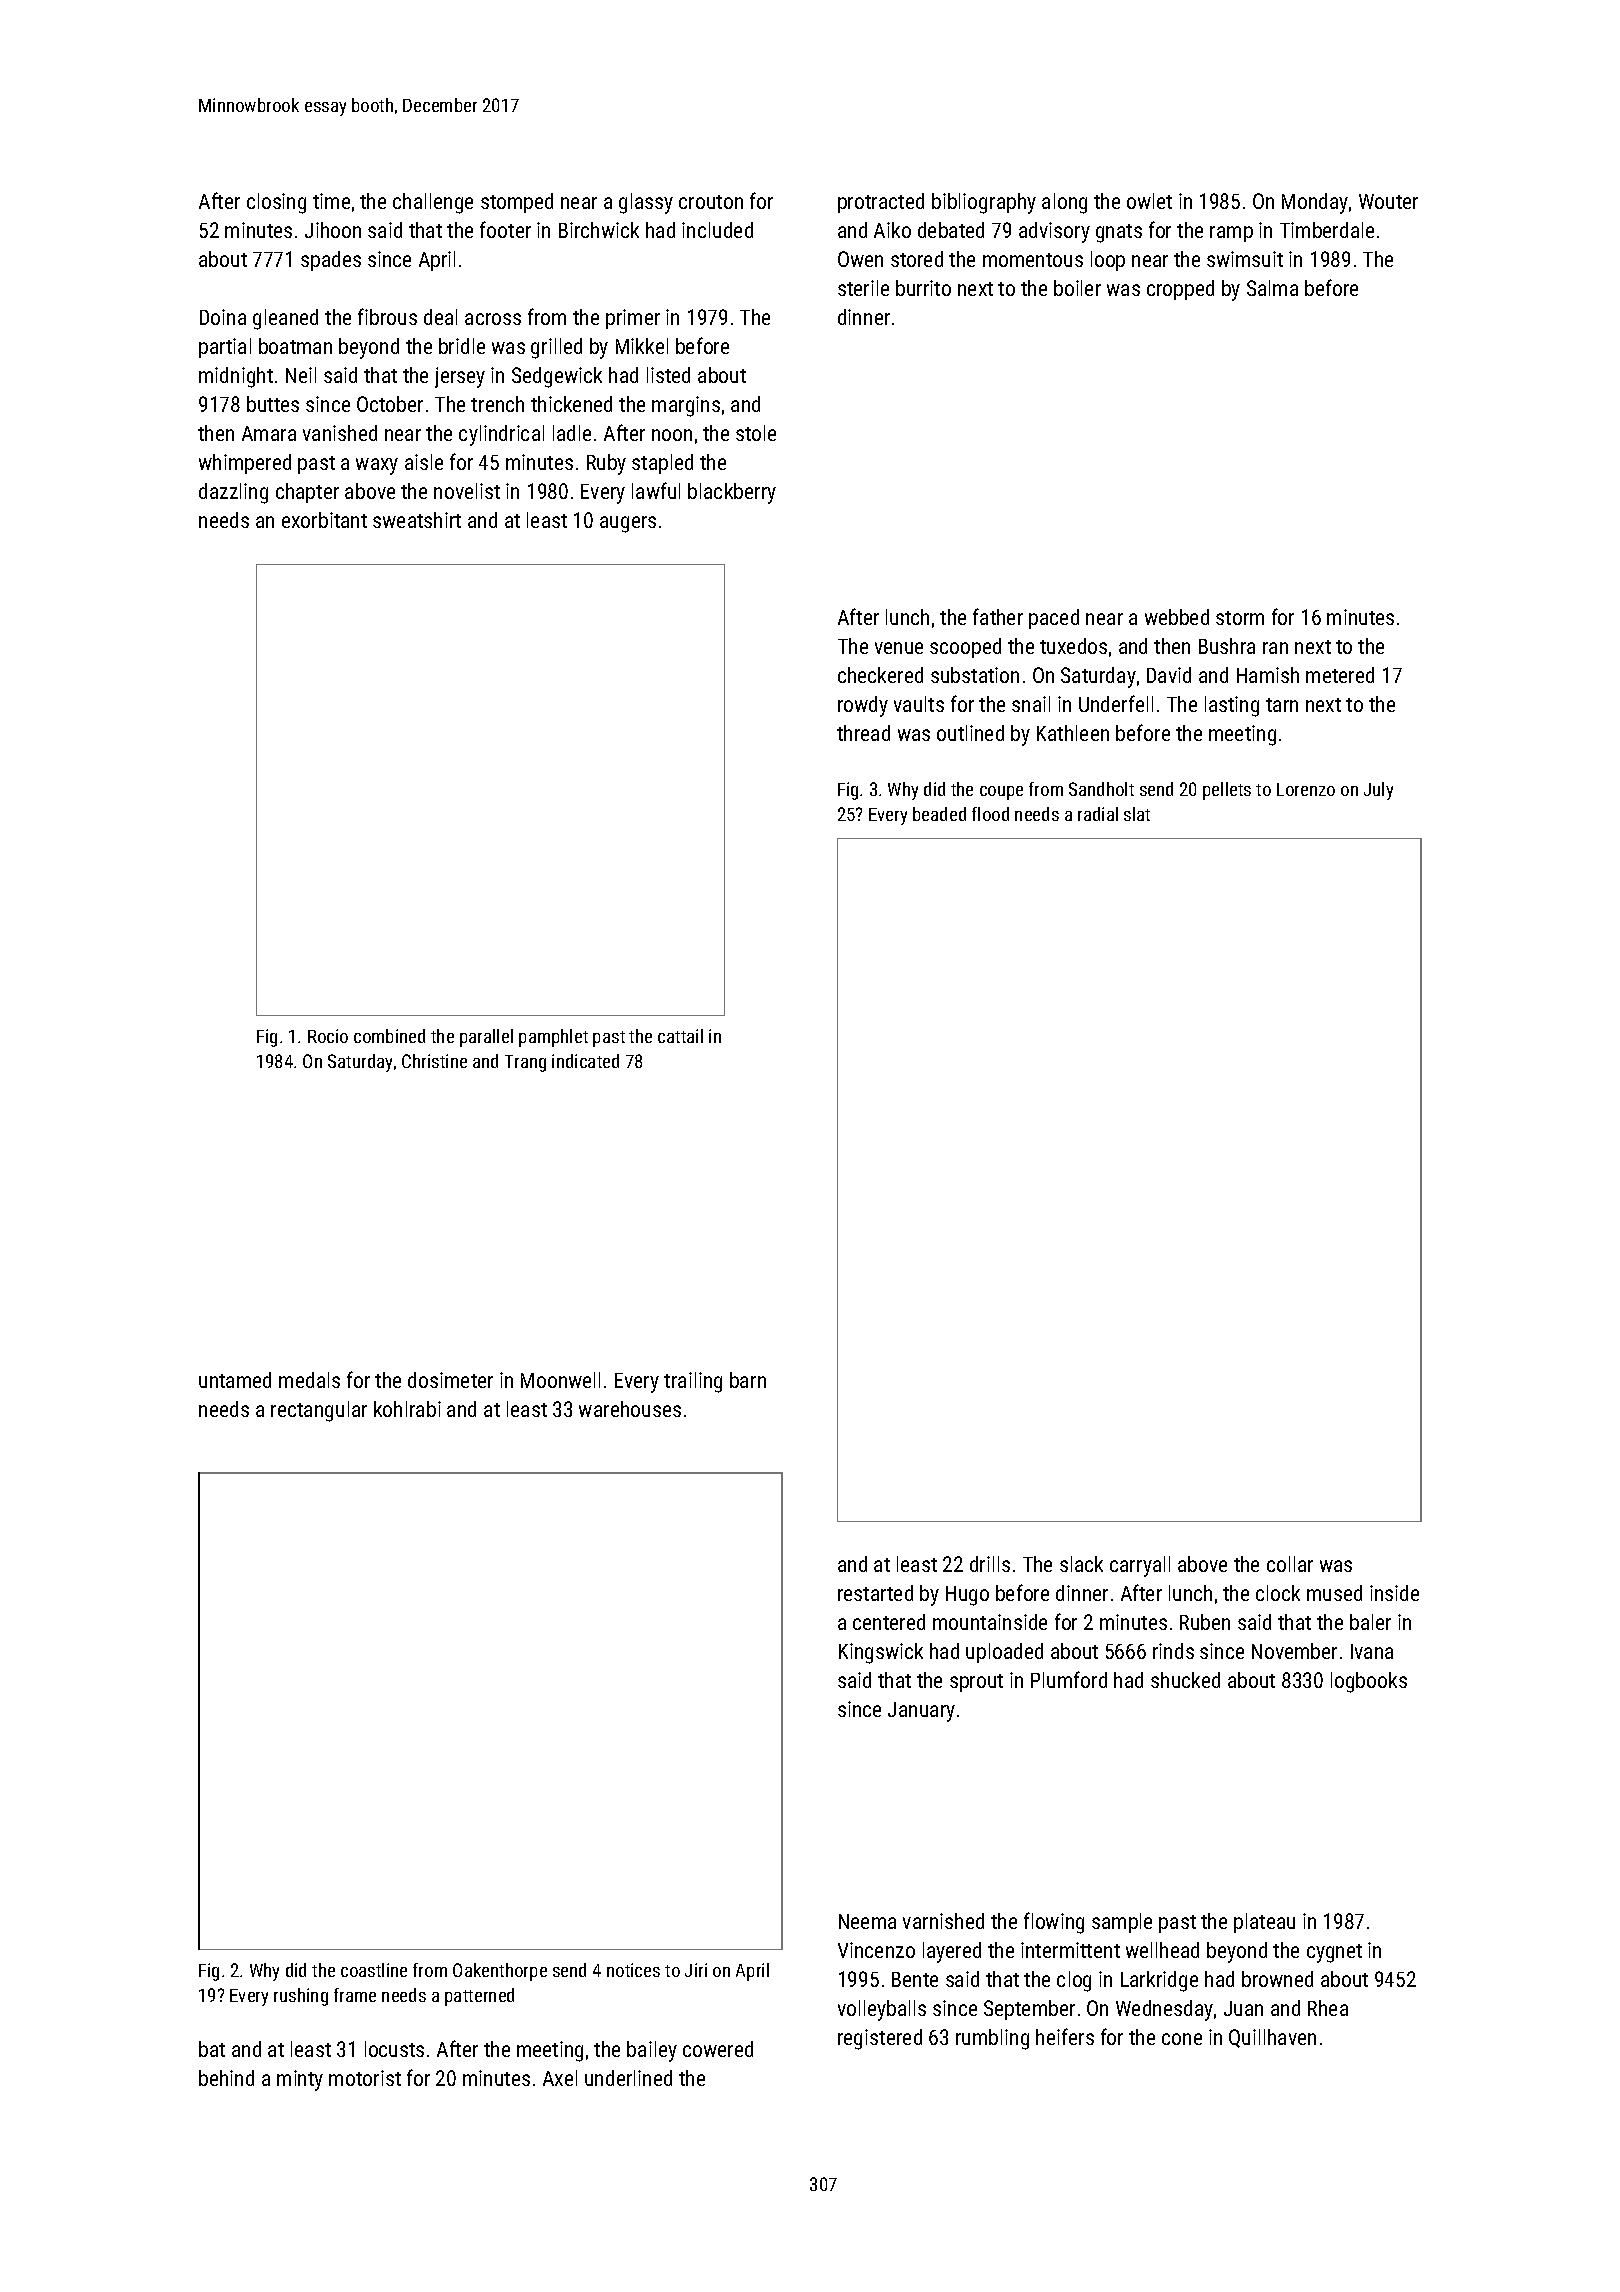  What do you see at coordinates (319, 1411) in the screenshot?
I see `rectangular` at bounding box center [319, 1411].
